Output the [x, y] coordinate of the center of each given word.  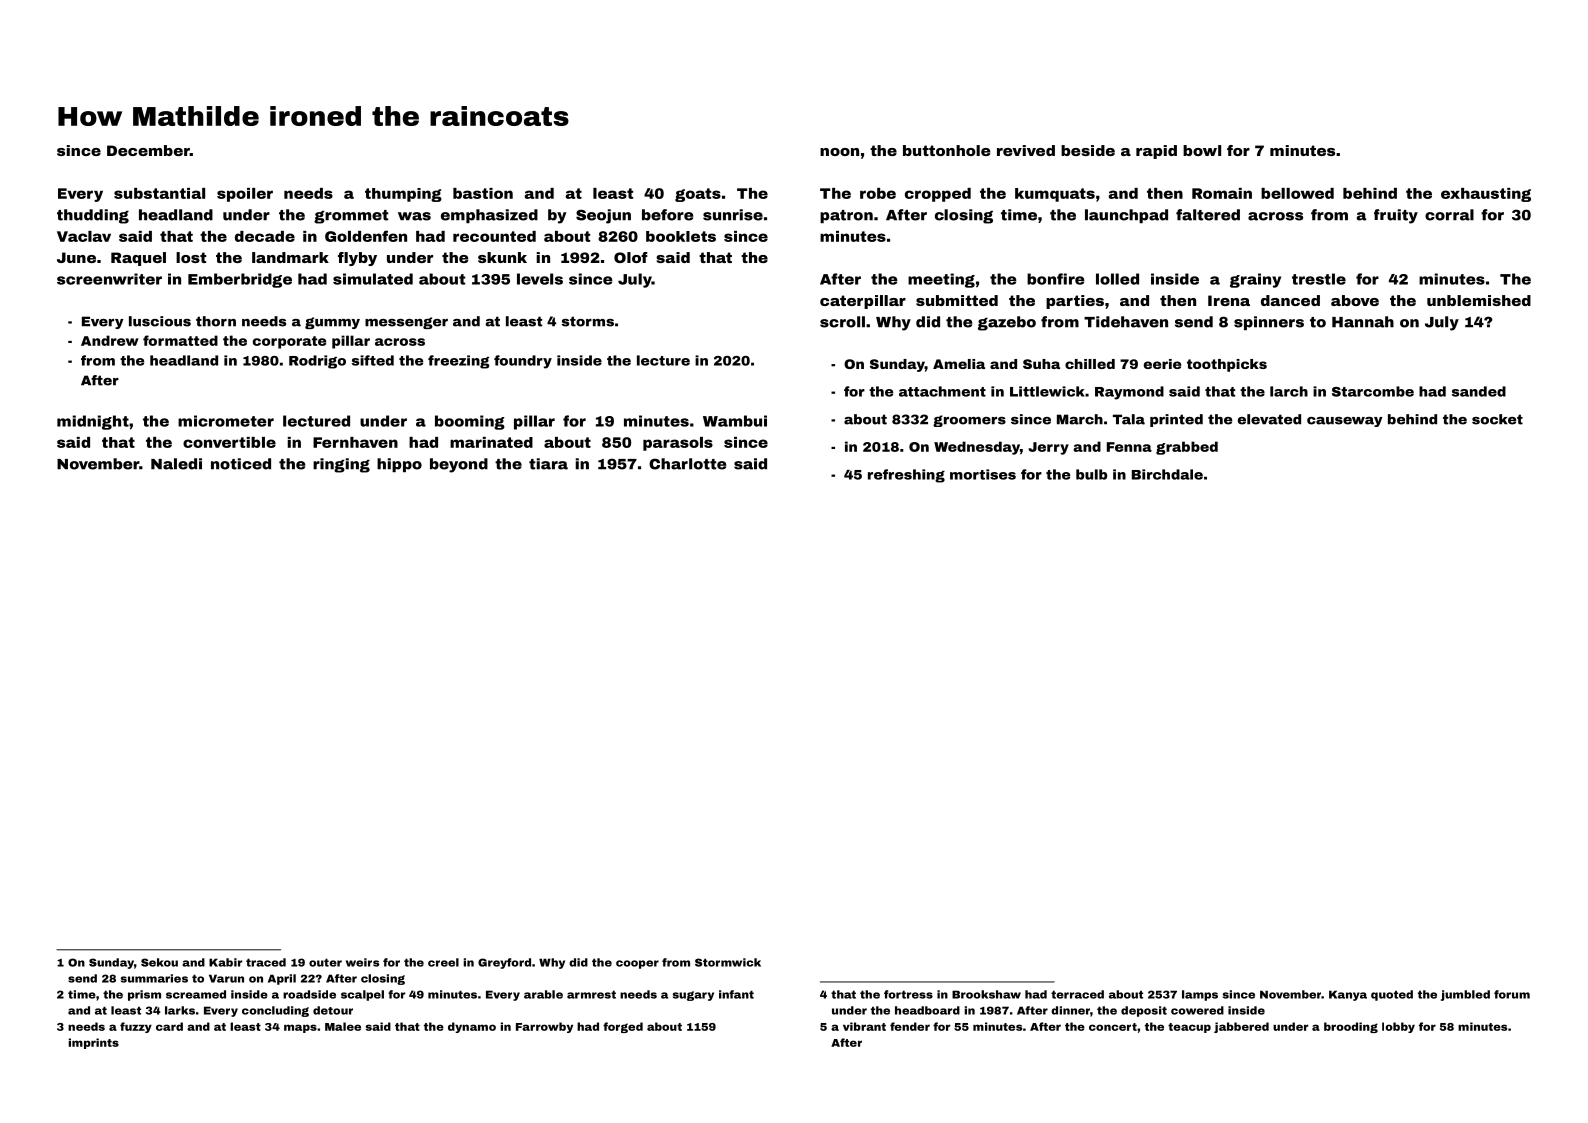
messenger [406, 323]
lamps [1200, 995]
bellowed [1297, 193]
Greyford [504, 963]
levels [540, 279]
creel [443, 962]
